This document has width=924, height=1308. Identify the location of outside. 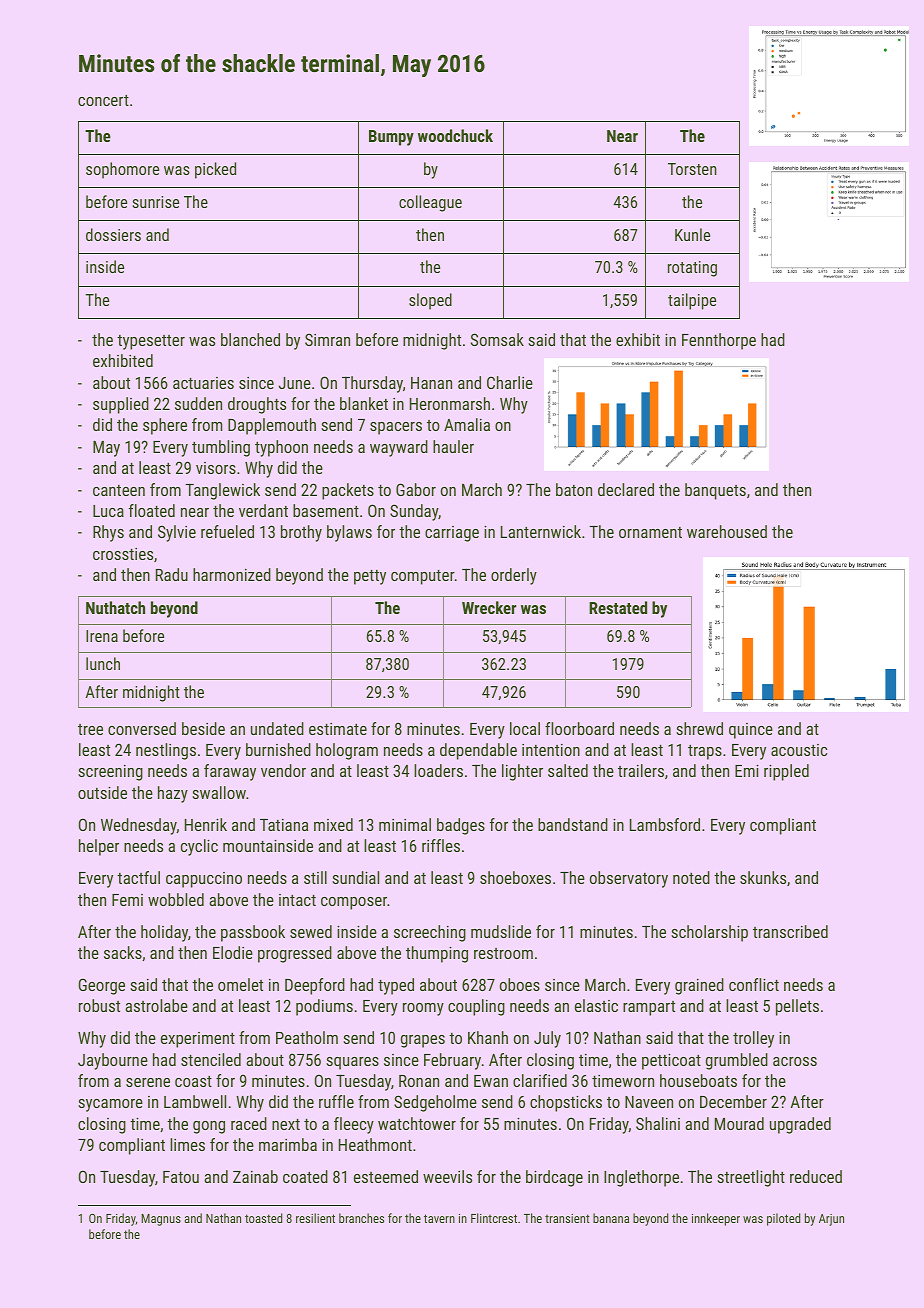
(102, 792).
